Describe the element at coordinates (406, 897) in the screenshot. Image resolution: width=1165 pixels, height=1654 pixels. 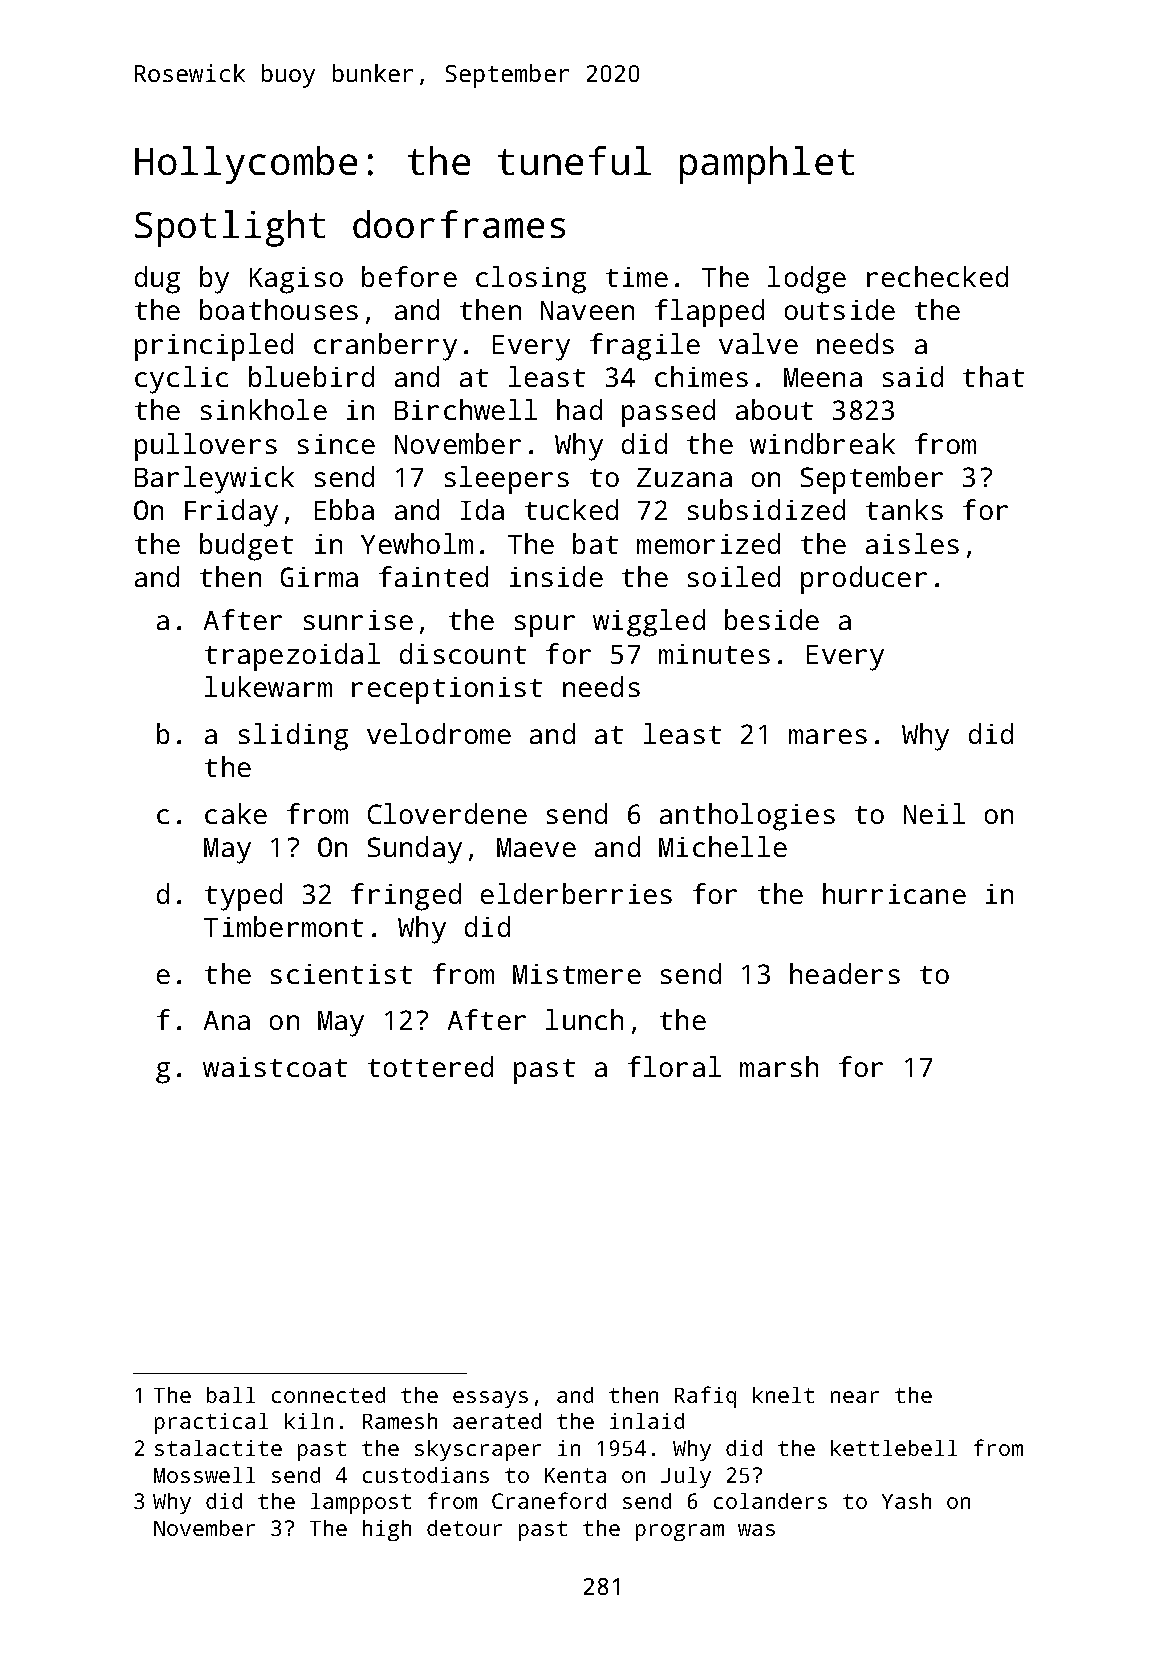
I see `fringed` at that location.
